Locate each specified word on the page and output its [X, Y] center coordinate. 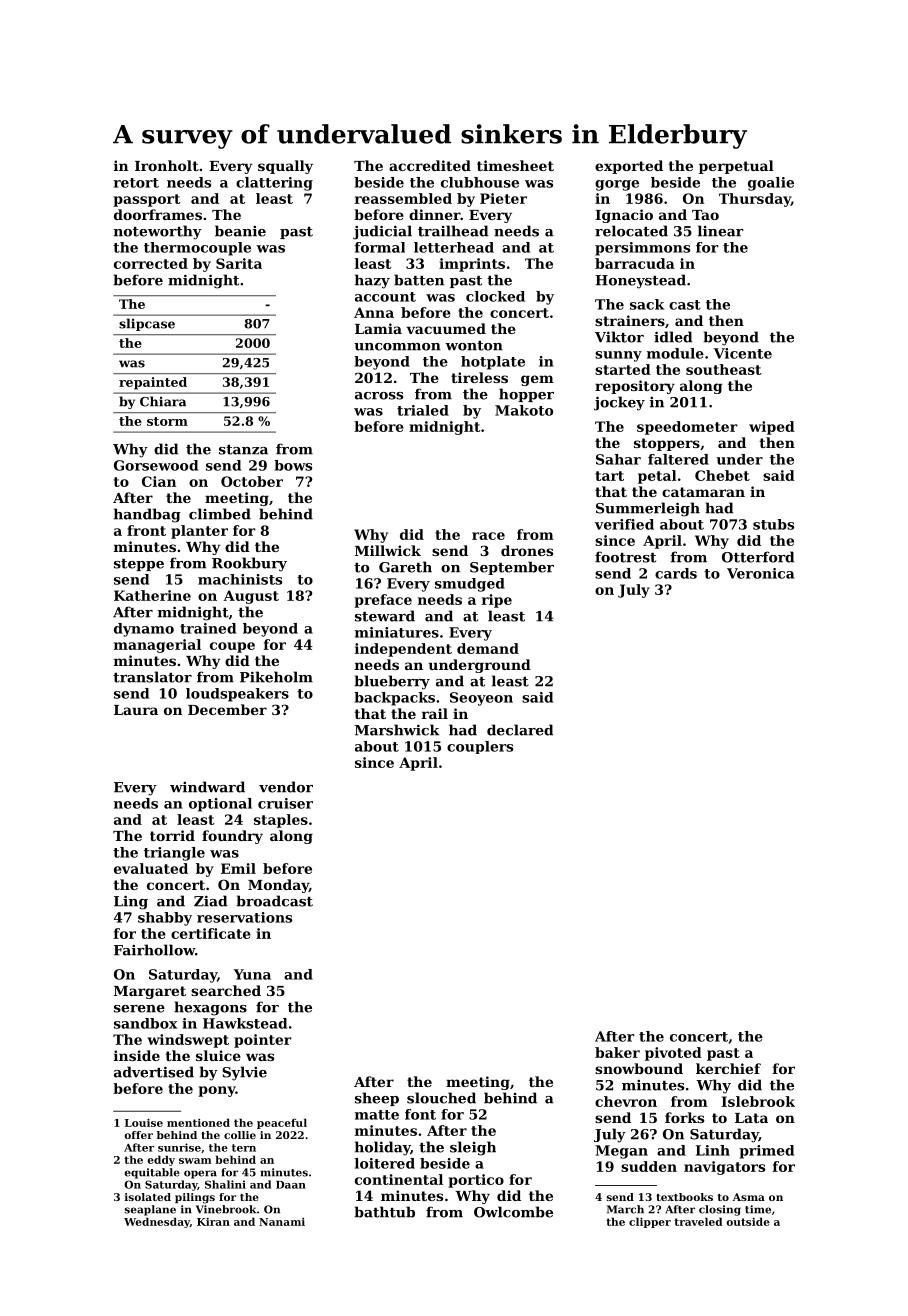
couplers [480, 747]
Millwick [388, 550]
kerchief [728, 1068]
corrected [151, 263]
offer [138, 1135]
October [252, 481]
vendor [286, 787]
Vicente [743, 353]
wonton [474, 346]
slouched [441, 1098]
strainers [630, 320]
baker [617, 1052]
